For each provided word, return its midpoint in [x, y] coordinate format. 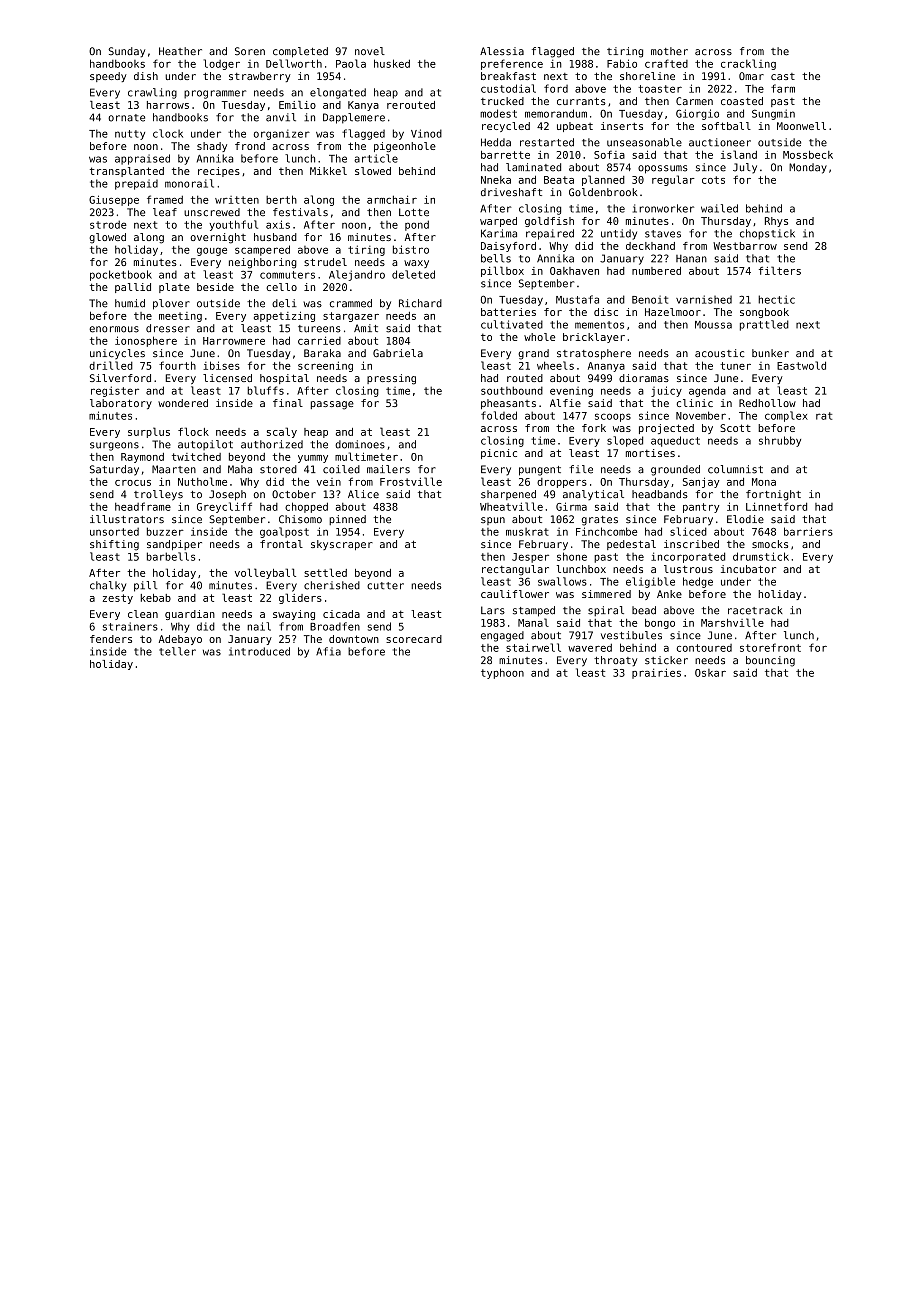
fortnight [773, 495]
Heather [180, 51]
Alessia [502, 51]
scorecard [414, 639]
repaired [550, 234]
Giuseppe [114, 200]
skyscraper [342, 545]
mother [669, 51]
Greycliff [224, 507]
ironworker [663, 208]
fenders [111, 639]
